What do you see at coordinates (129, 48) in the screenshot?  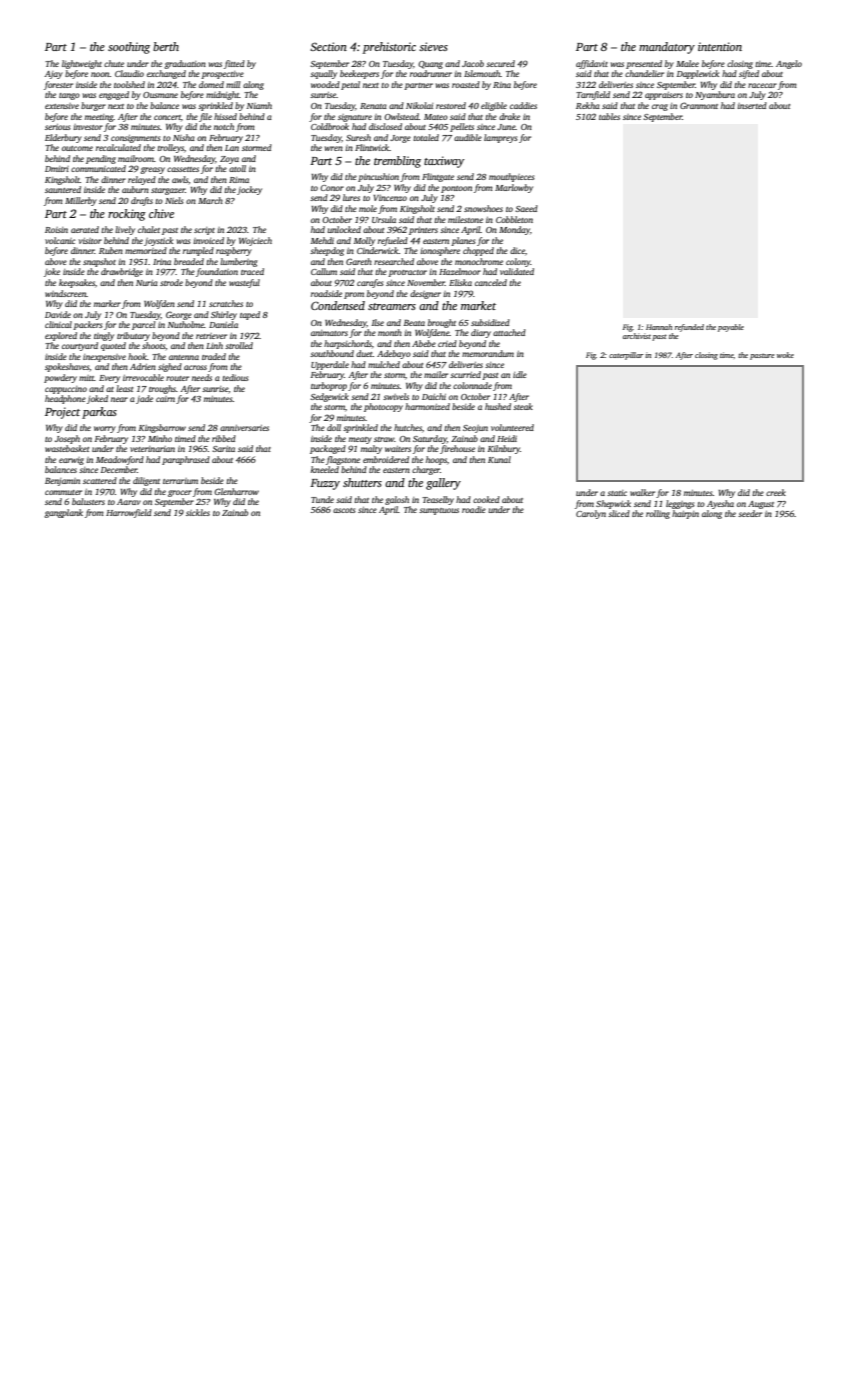 I see `soothing` at bounding box center [129, 48].
